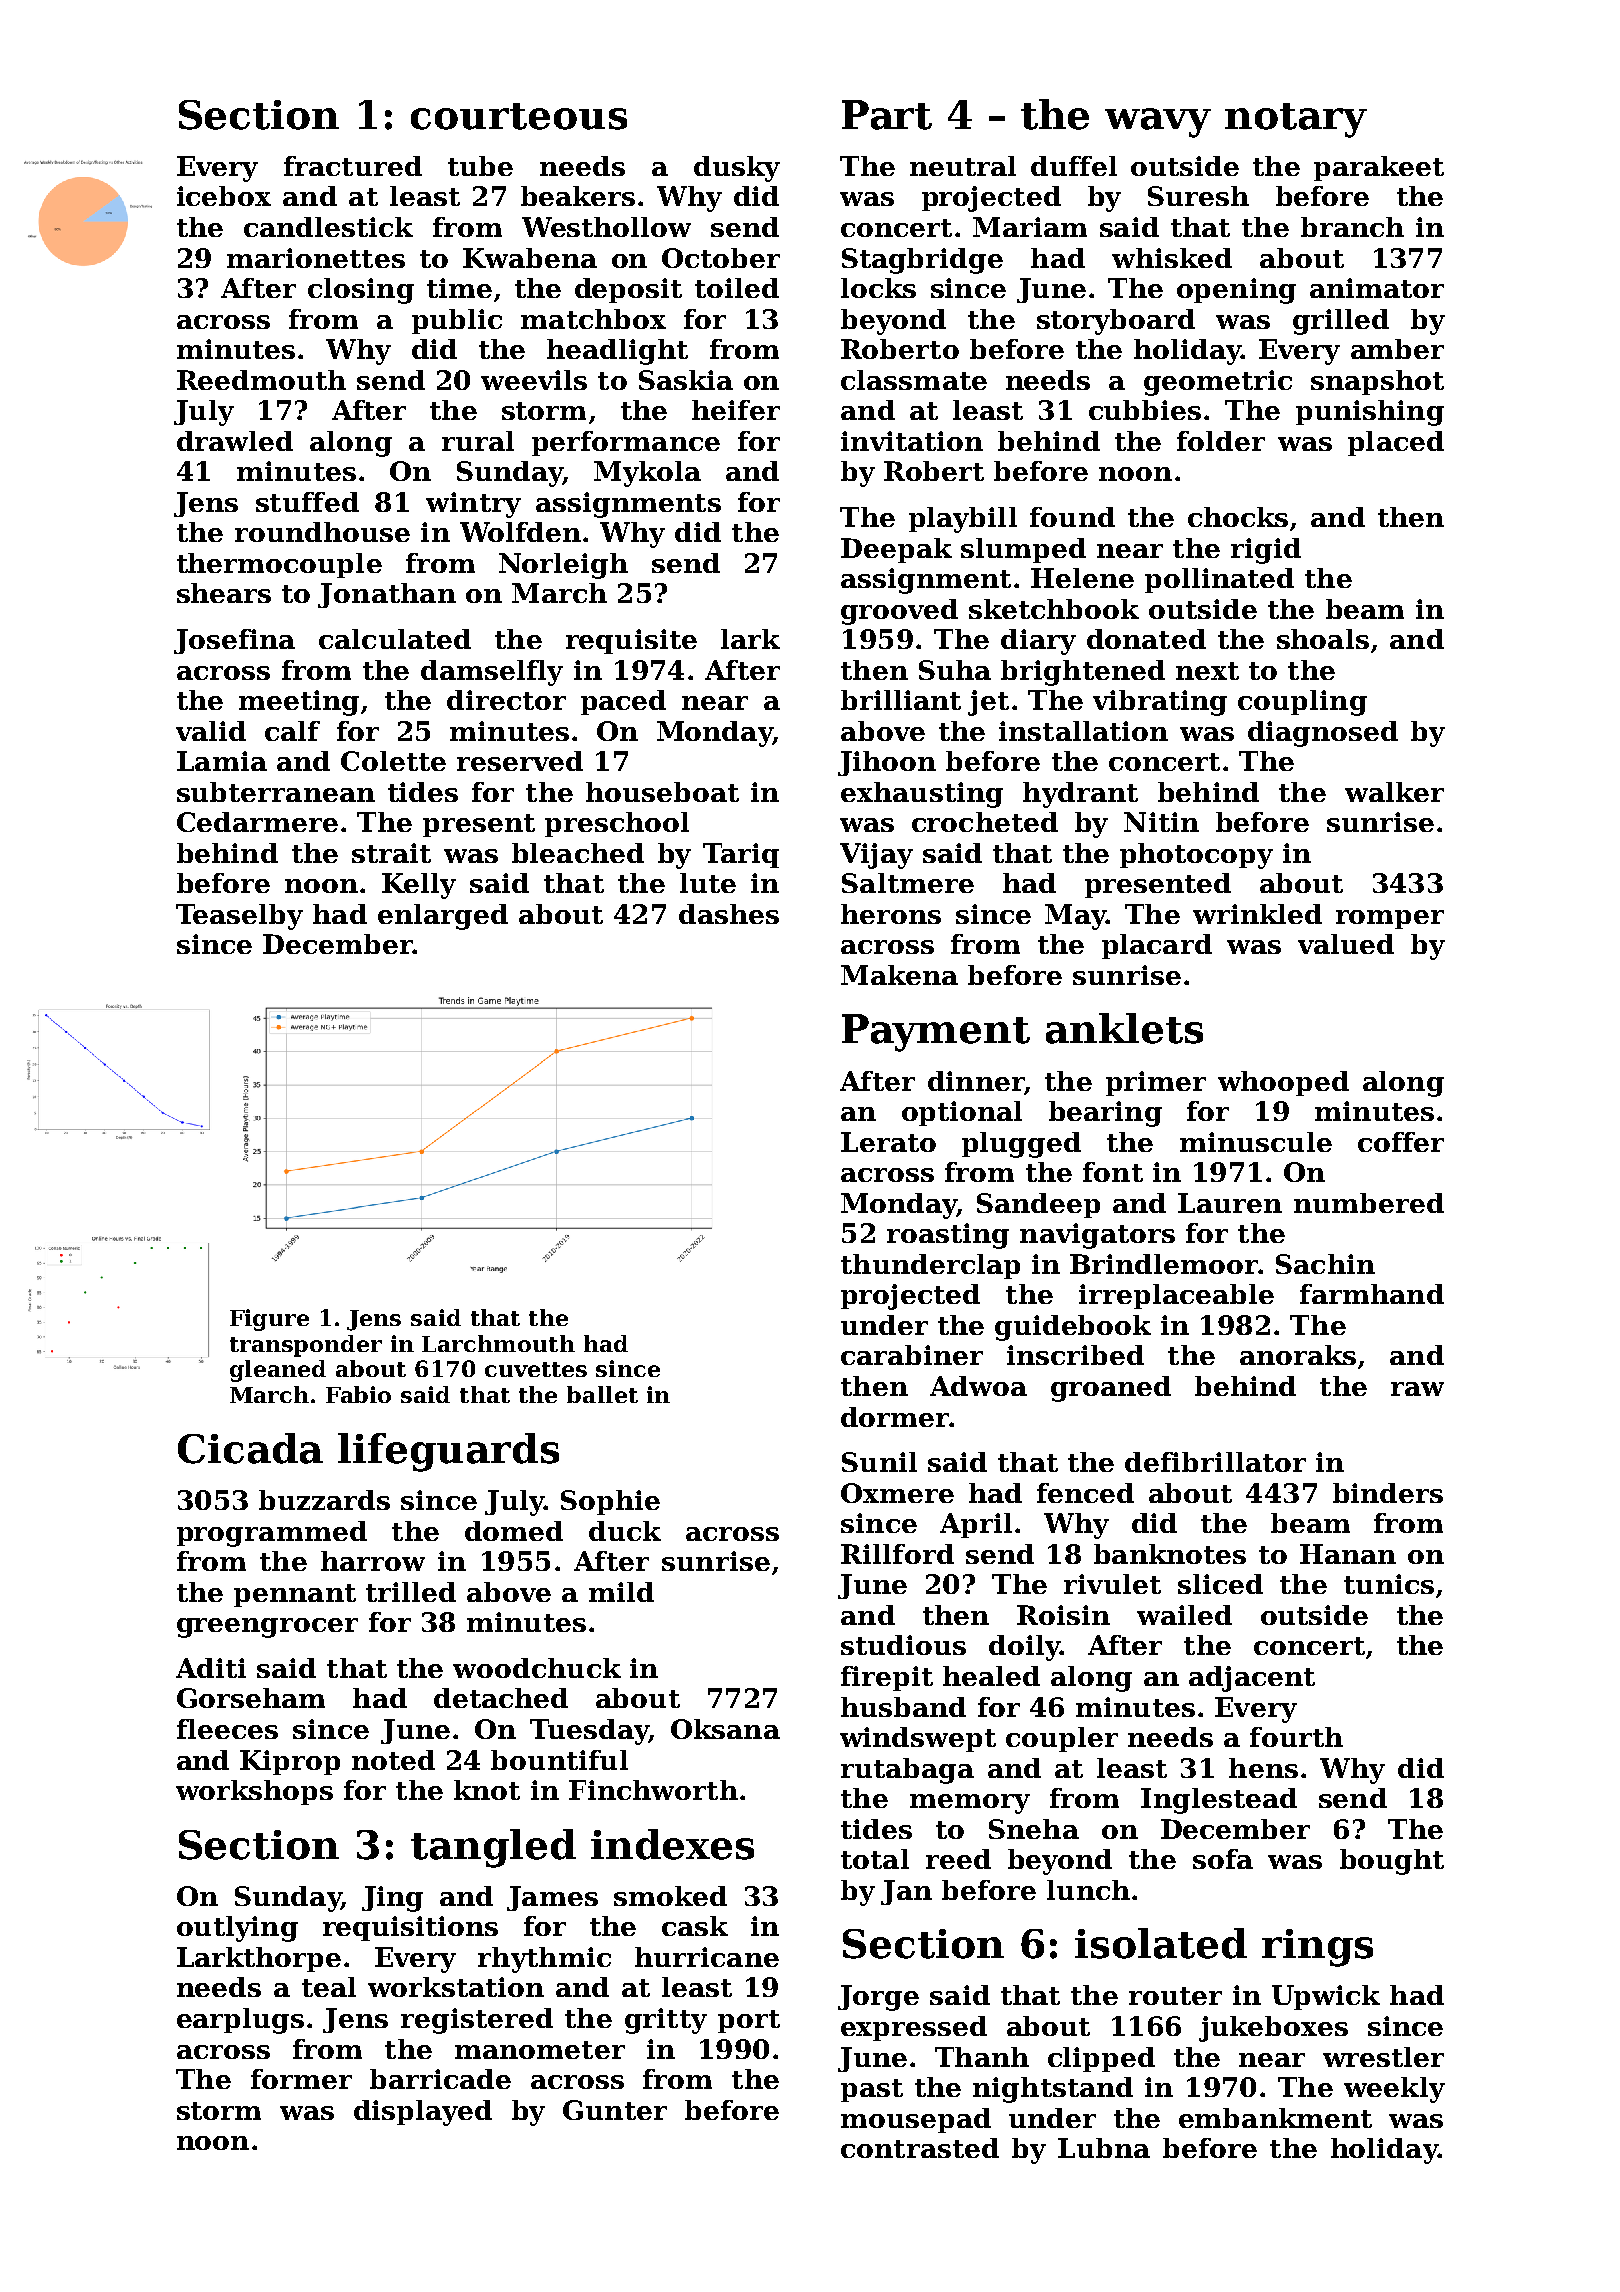  What do you see at coordinates (899, 975) in the image?
I see `Makena` at bounding box center [899, 975].
